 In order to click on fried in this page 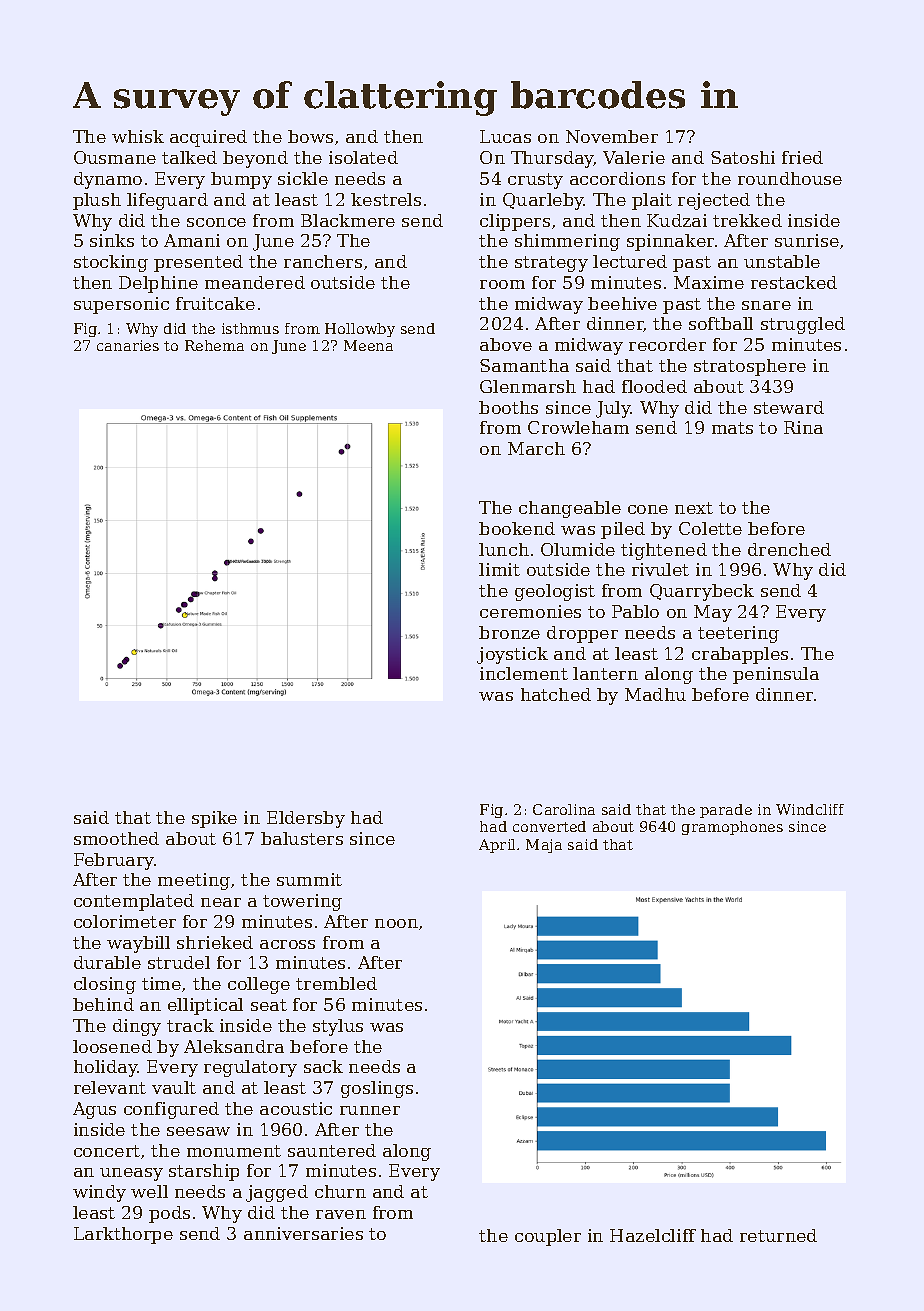, I will do `click(802, 157)`.
